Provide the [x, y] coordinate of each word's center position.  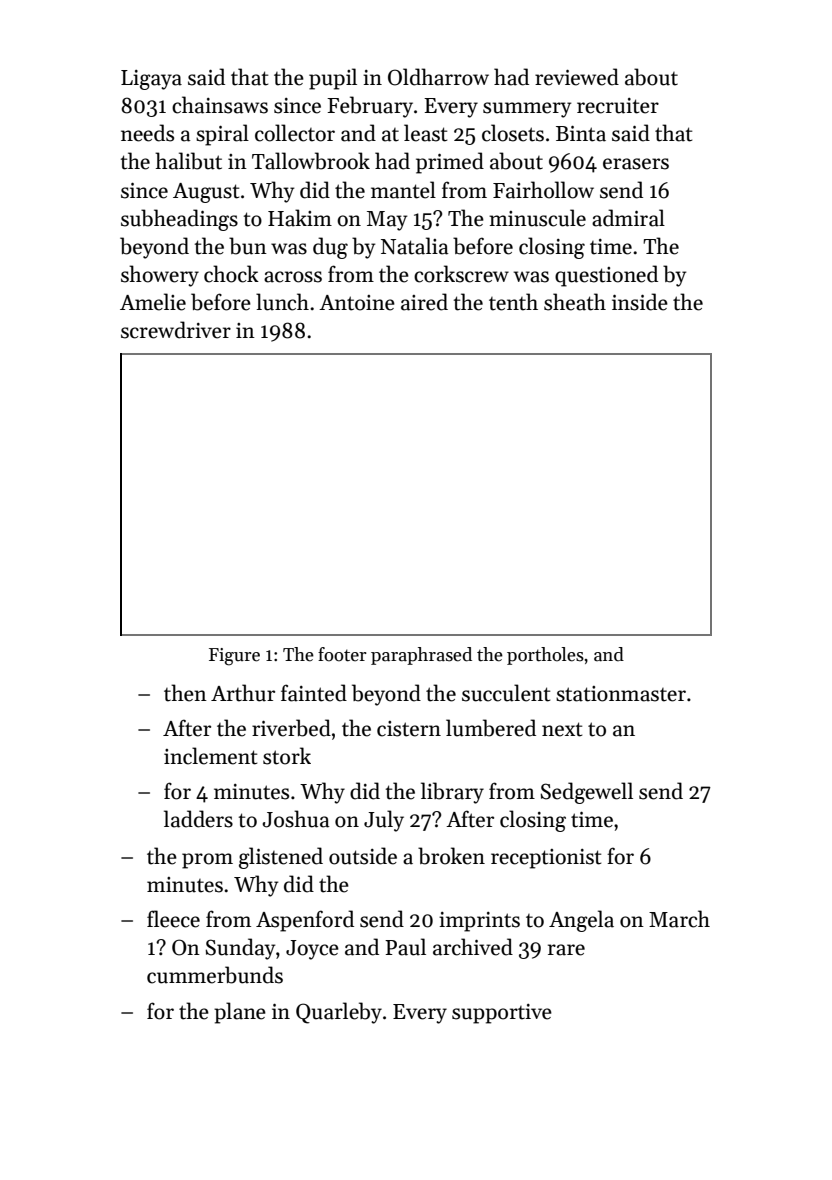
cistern [409, 729]
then [185, 693]
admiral [628, 218]
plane [240, 1013]
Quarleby [339, 1013]
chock [231, 274]
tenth [513, 302]
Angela [581, 921]
